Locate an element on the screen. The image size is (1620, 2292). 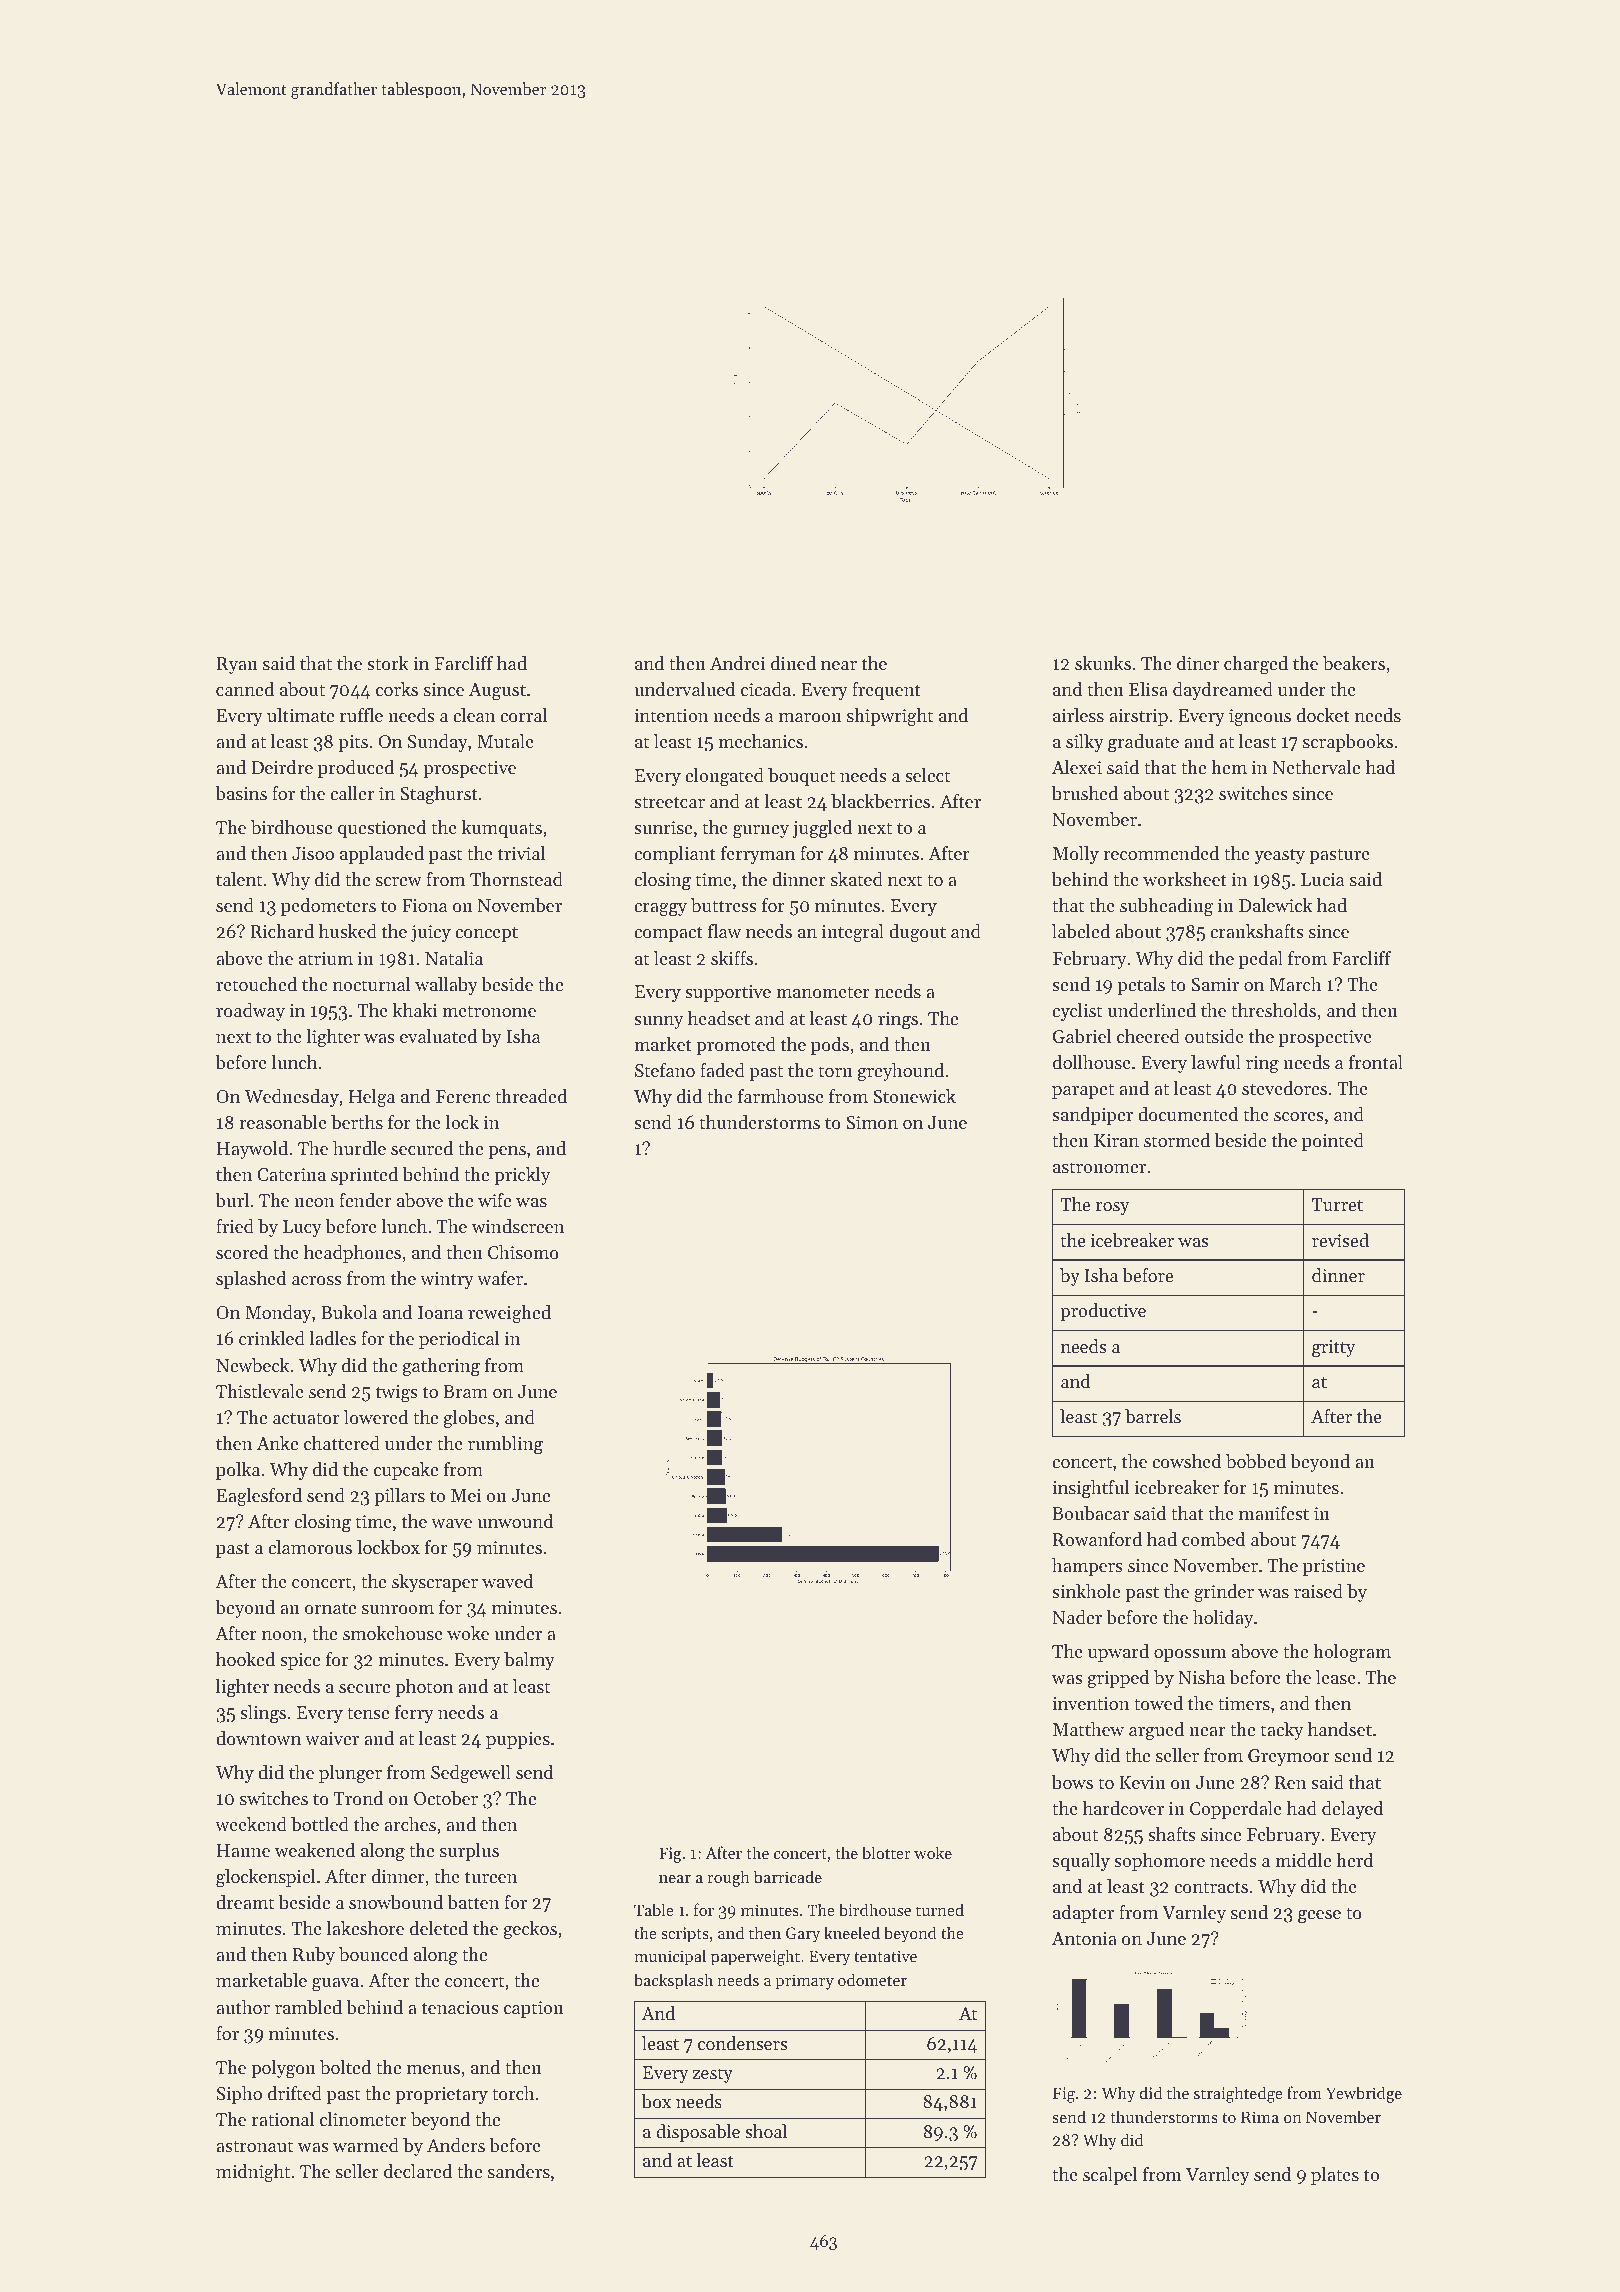
charged is located at coordinates (1256, 665).
